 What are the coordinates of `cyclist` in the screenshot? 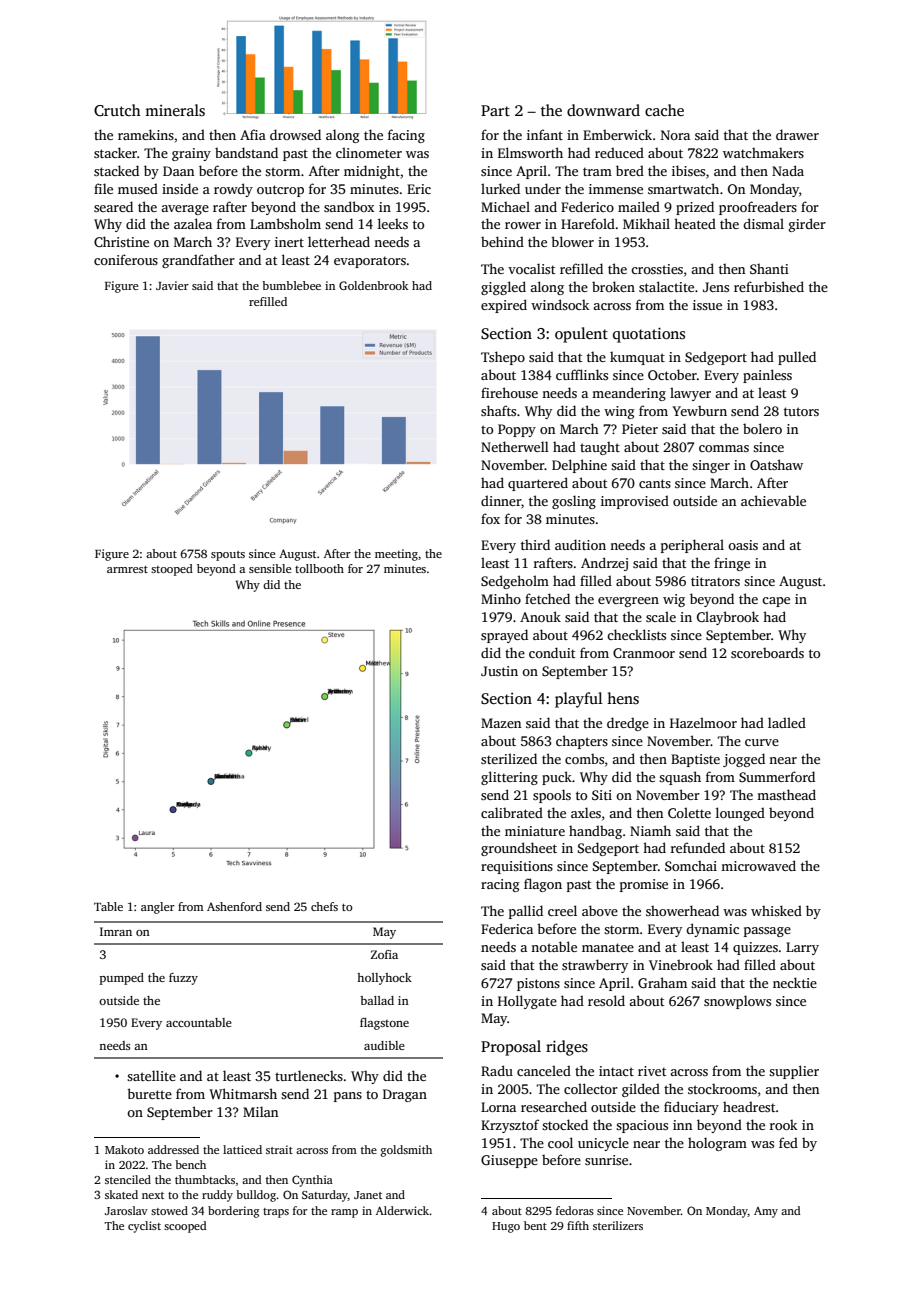 It's located at (144, 1227).
